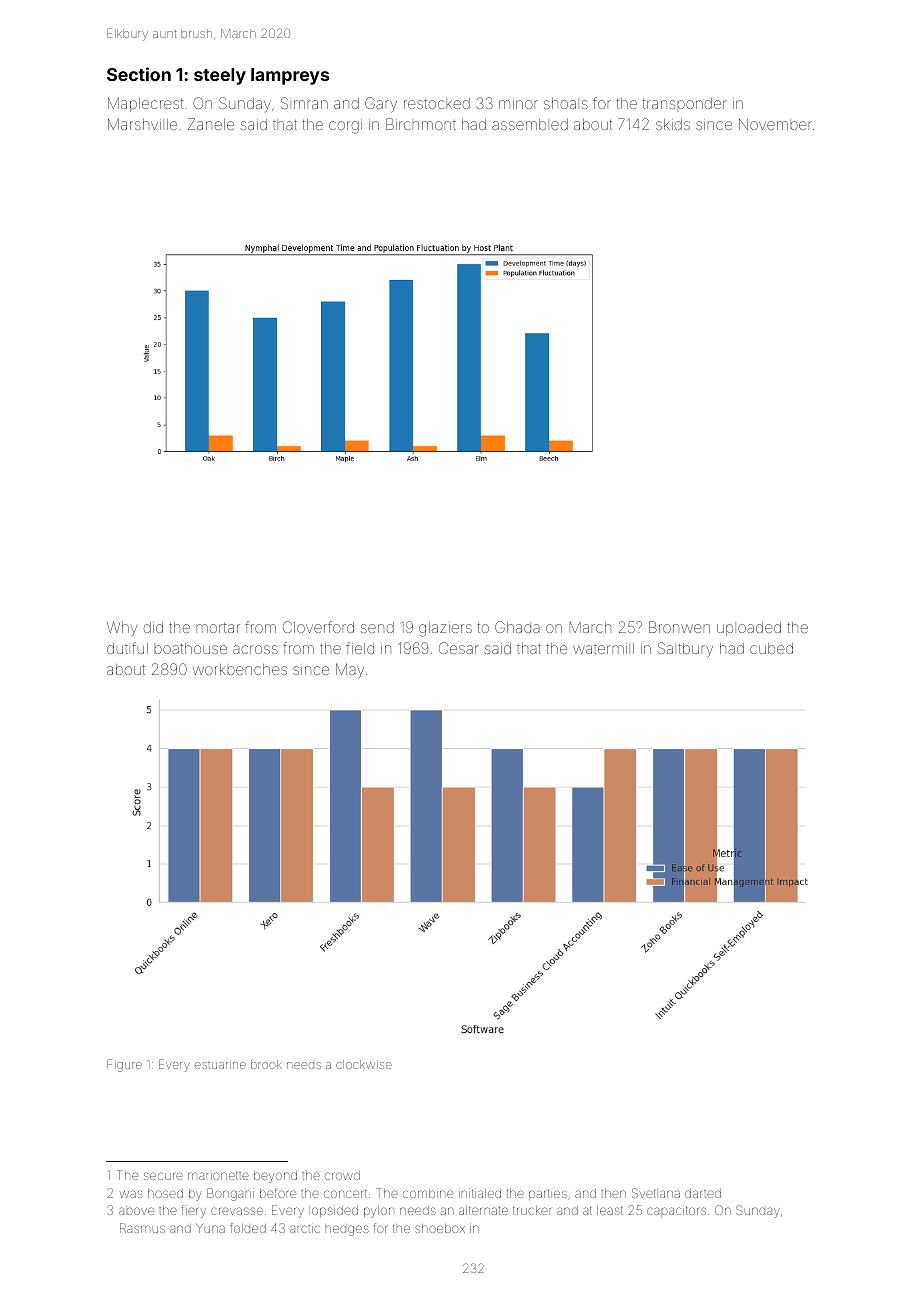 Image resolution: width=924 pixels, height=1314 pixels. Describe the element at coordinates (377, 627) in the screenshot. I see `send` at that location.
